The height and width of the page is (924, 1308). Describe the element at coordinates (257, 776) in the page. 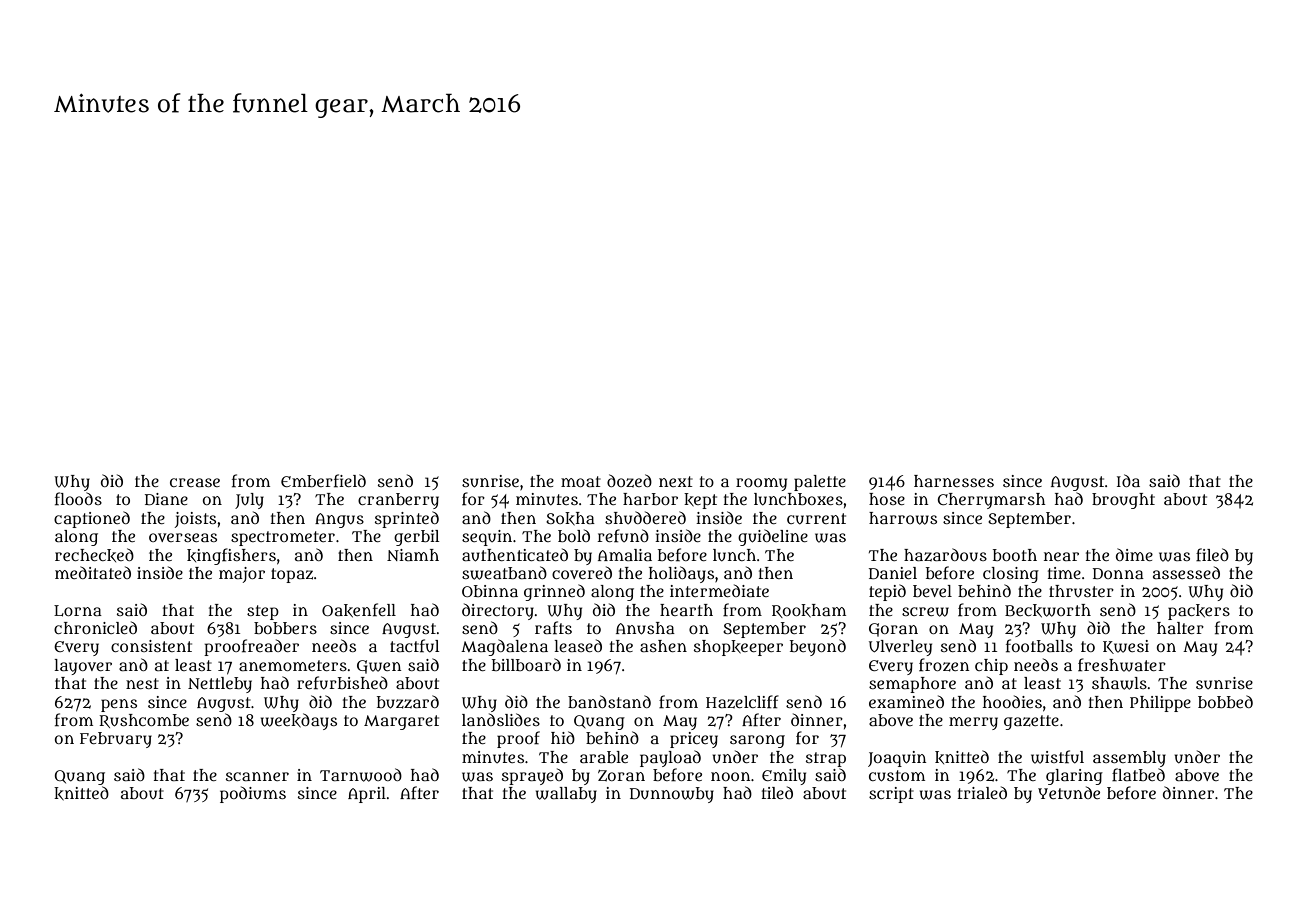

I see `scanner` at that location.
